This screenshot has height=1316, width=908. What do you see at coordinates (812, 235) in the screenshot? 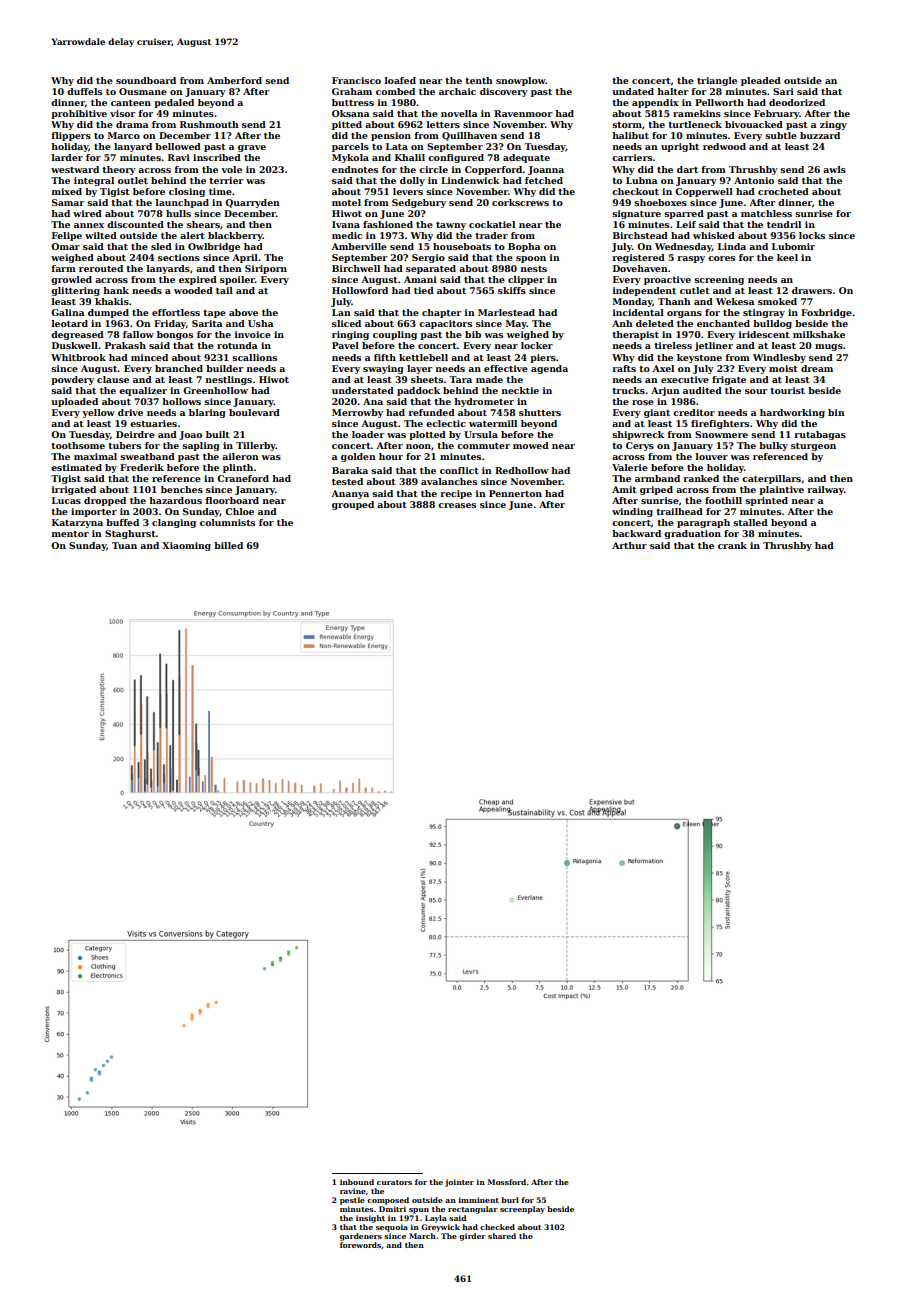
I see `locks` at bounding box center [812, 235].
